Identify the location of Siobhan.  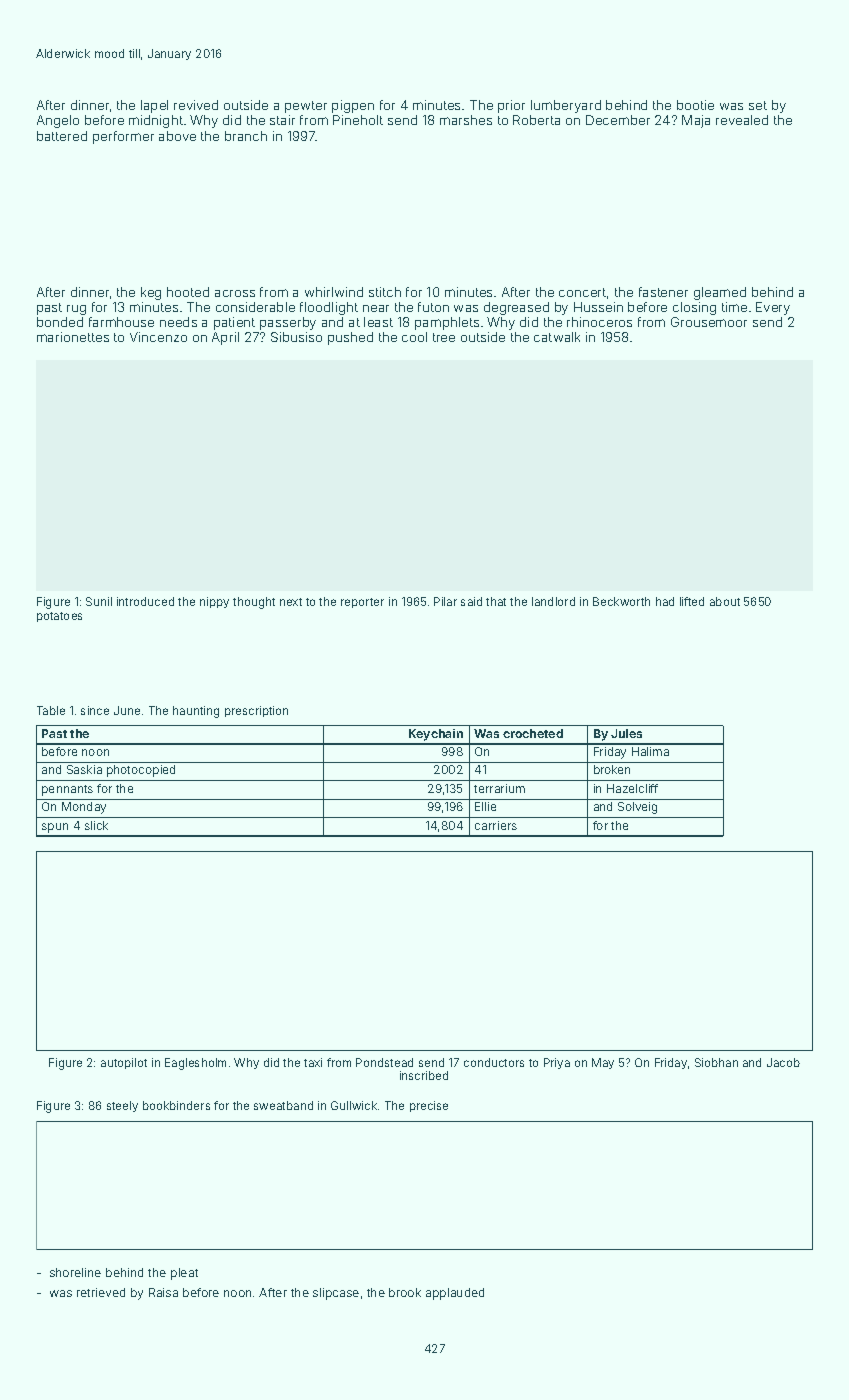
(716, 1062).
